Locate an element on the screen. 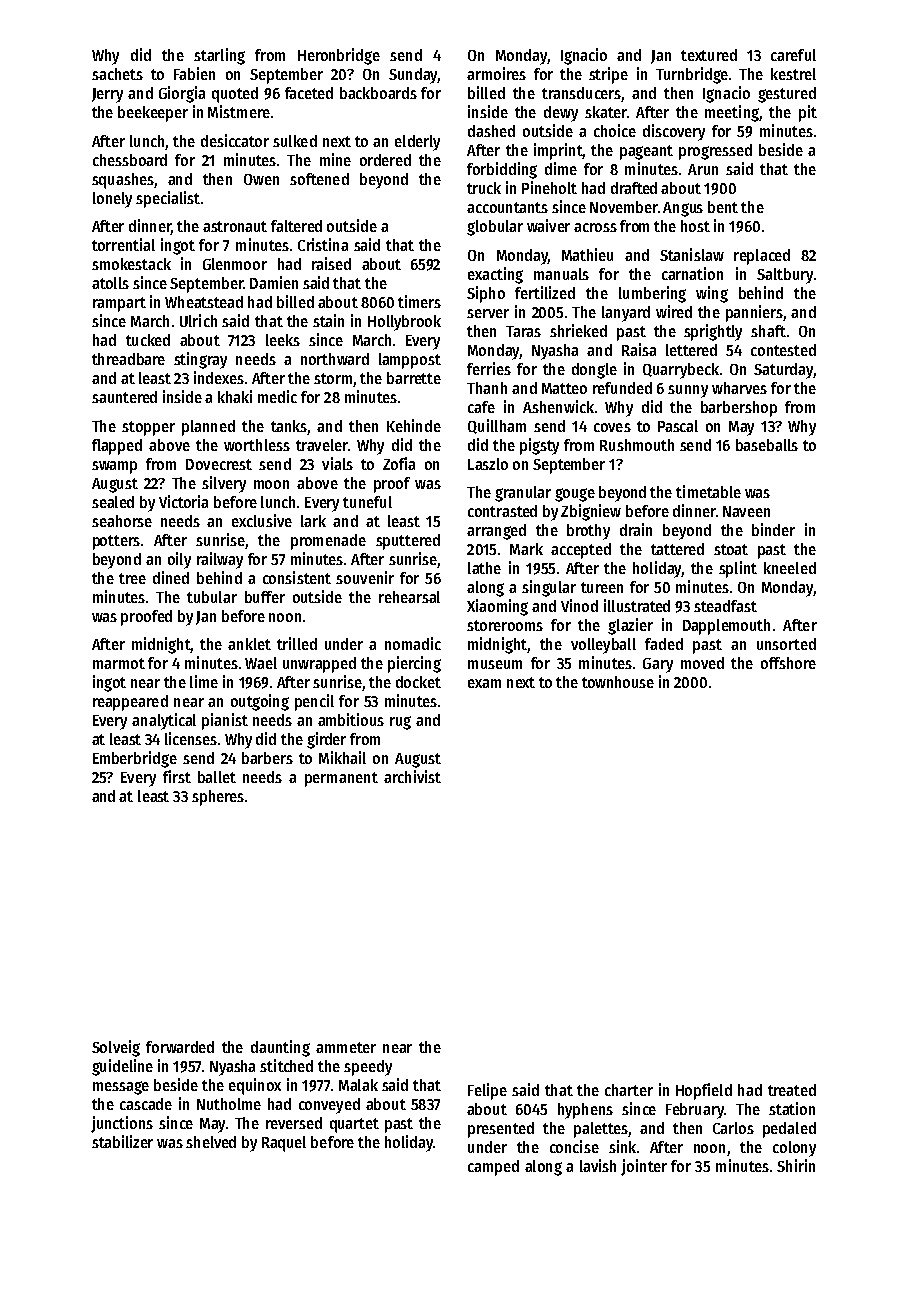  Gary is located at coordinates (658, 665).
